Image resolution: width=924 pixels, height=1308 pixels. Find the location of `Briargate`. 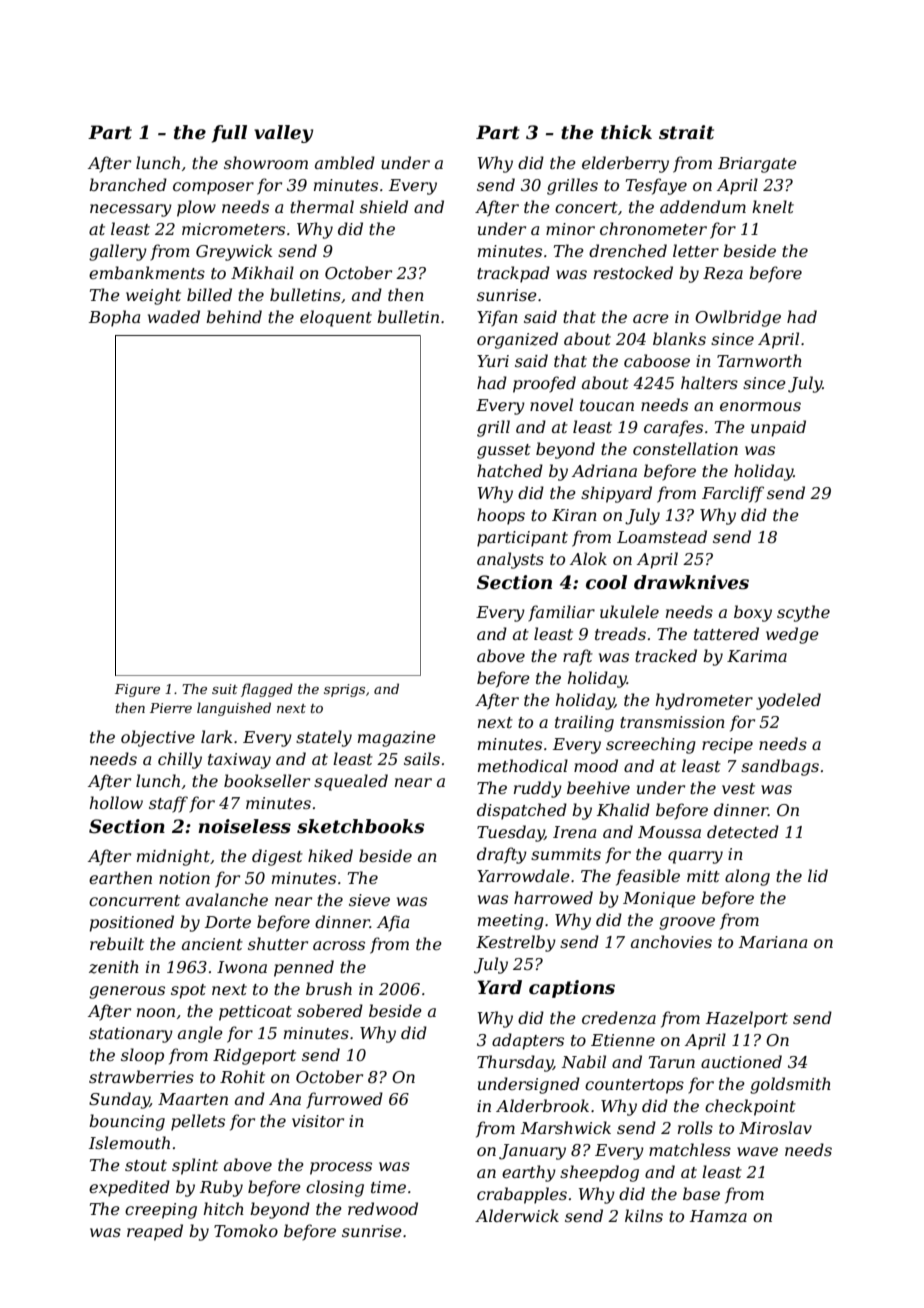

Briargate is located at coordinates (757, 165).
